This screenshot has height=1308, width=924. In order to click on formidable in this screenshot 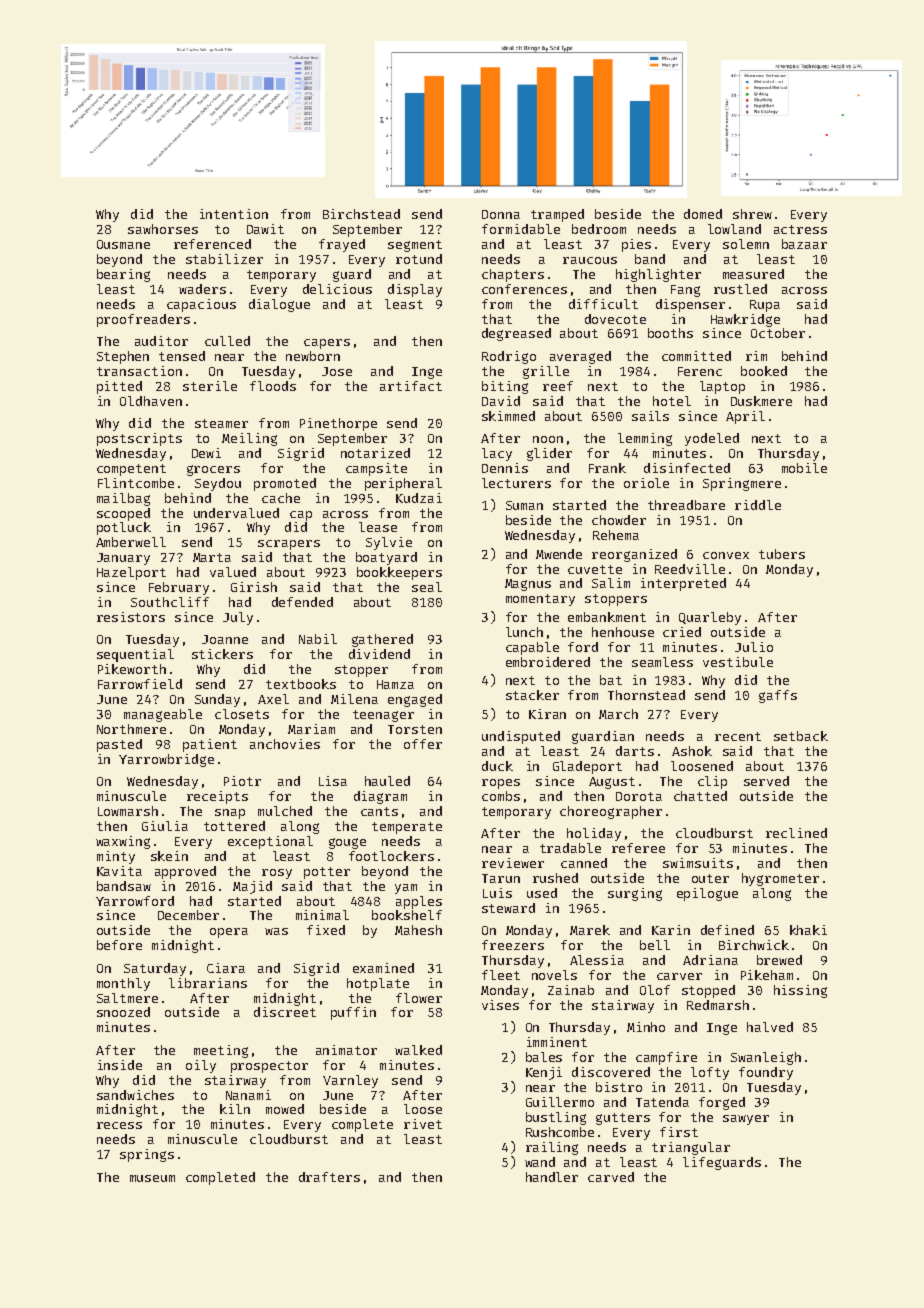, I will do `click(521, 229)`.
